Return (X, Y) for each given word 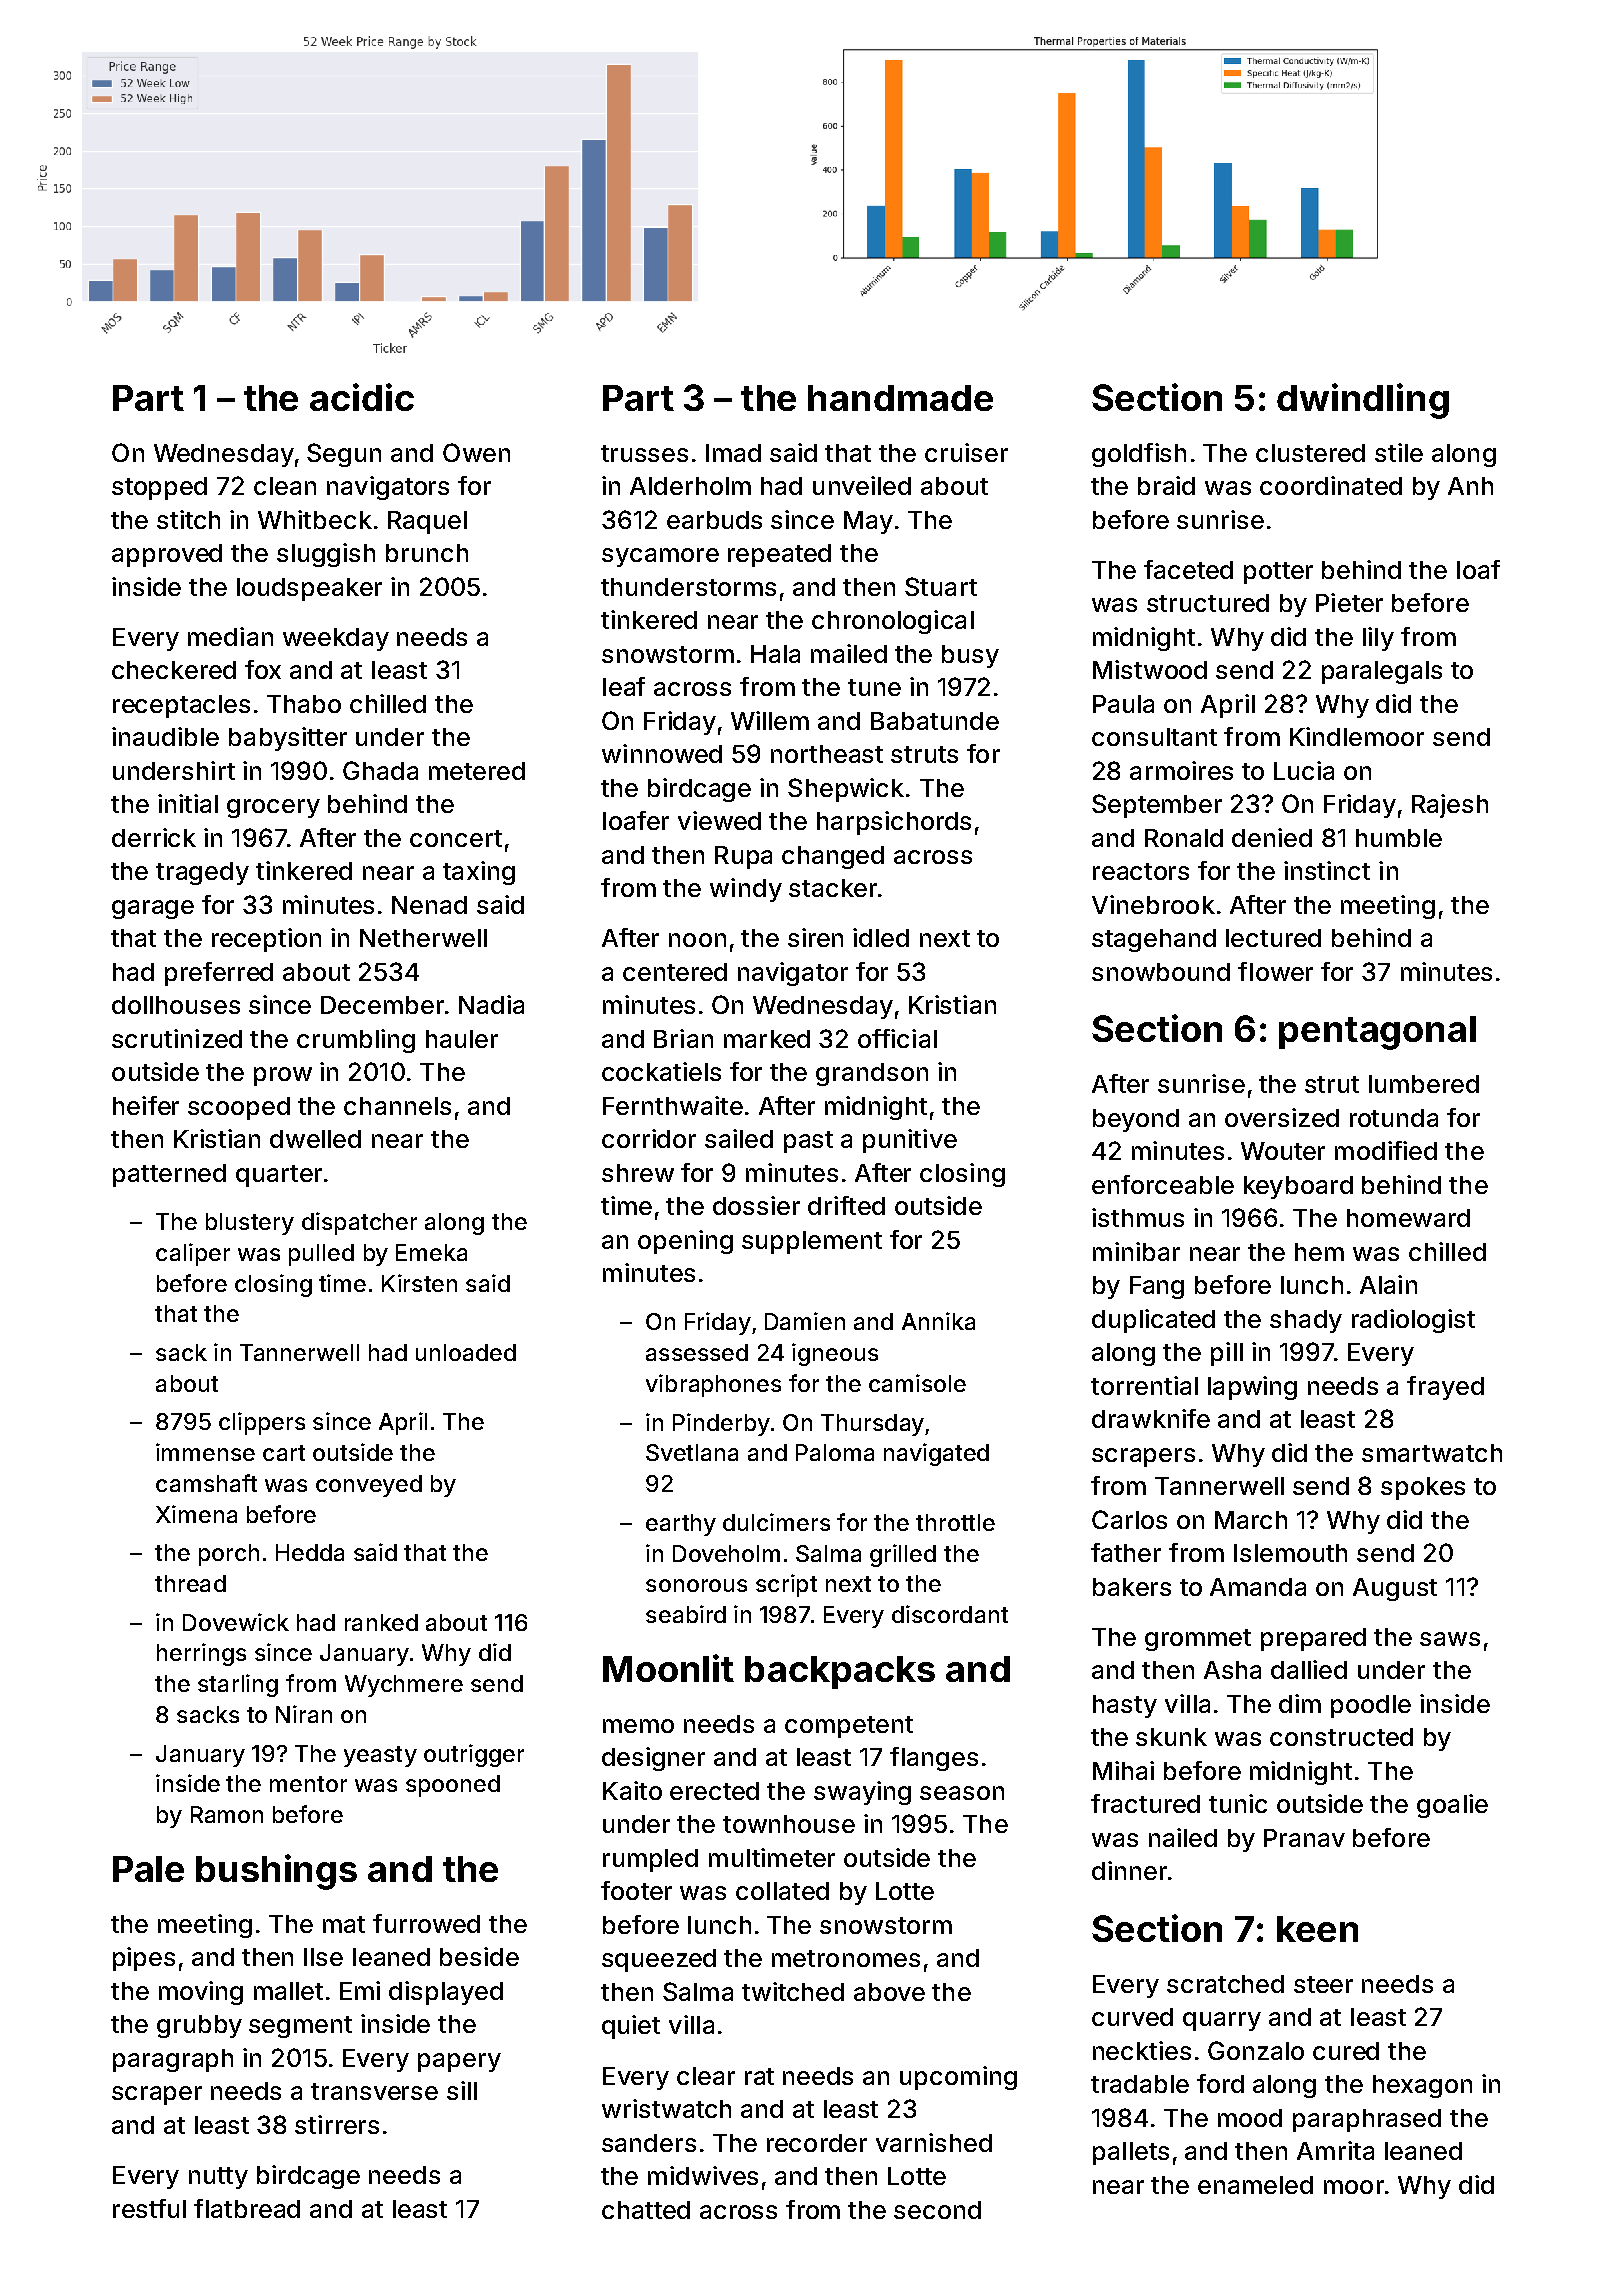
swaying (862, 1793)
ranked (381, 1622)
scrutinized (177, 1038)
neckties (1142, 2050)
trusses (644, 453)
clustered (1310, 453)
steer (1323, 1984)
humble (1399, 838)
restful (149, 2208)
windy (746, 890)
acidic (362, 397)
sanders (649, 2143)
